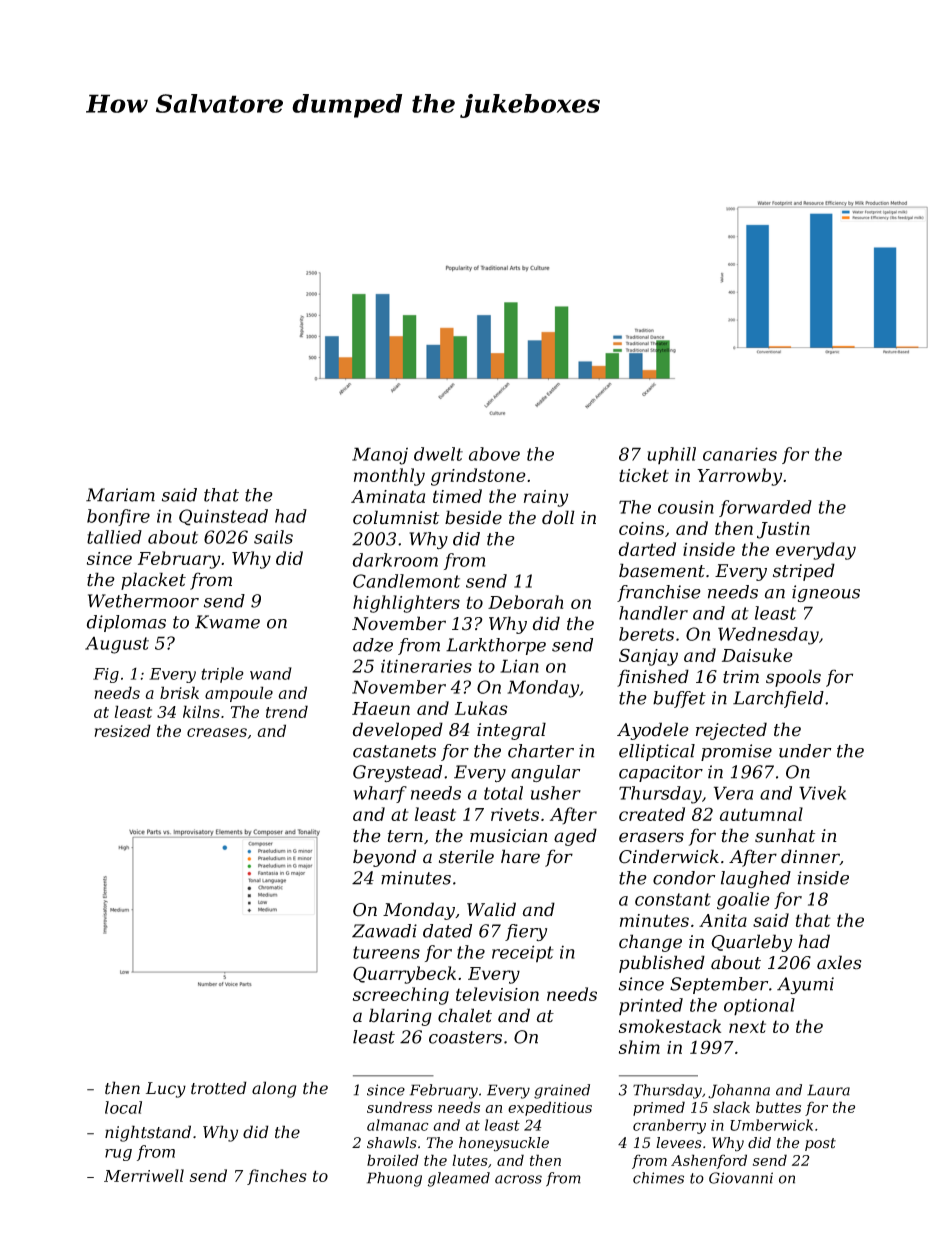  I want to click on Mariam, so click(120, 495).
